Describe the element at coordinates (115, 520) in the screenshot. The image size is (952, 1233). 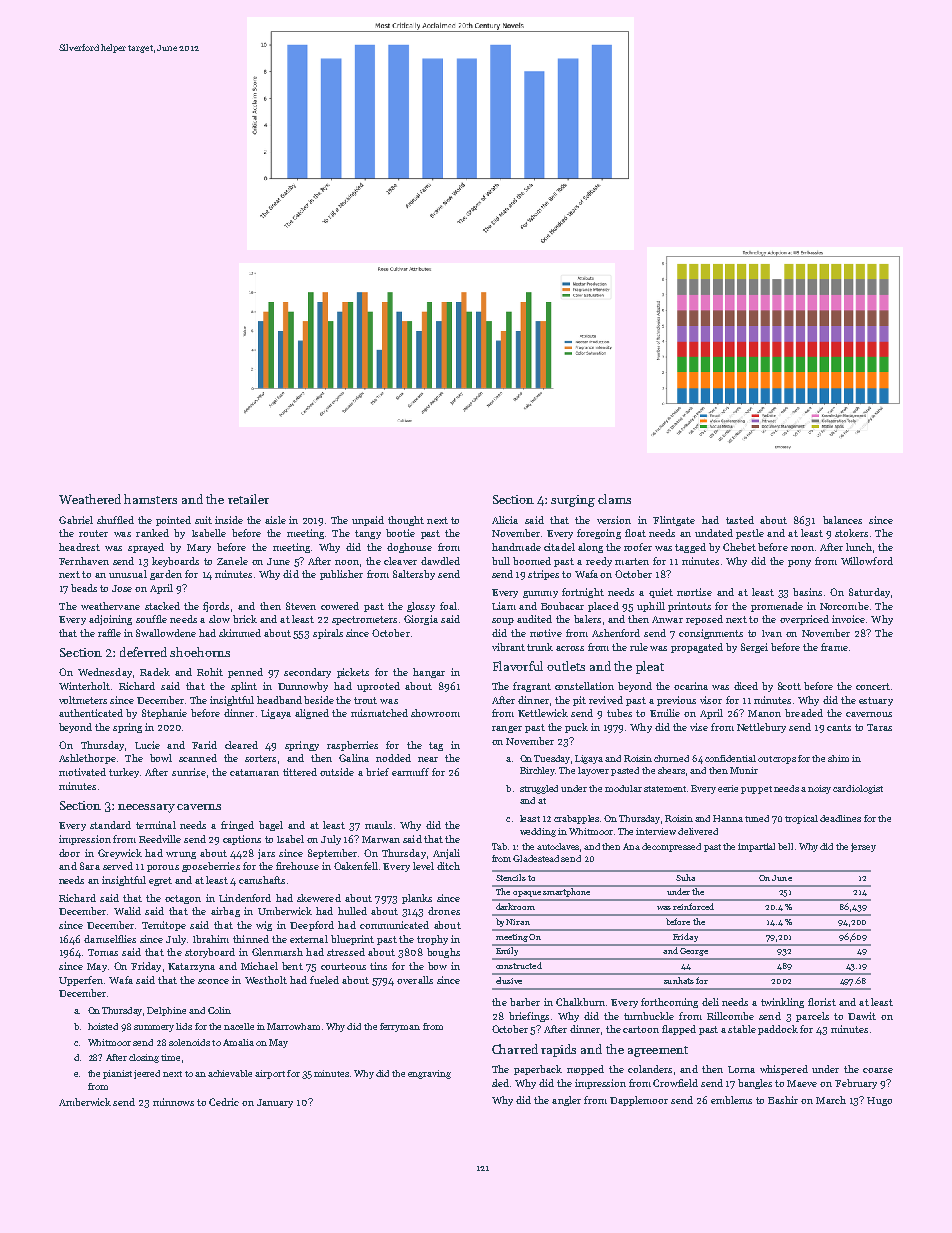
I see `shuffled` at that location.
